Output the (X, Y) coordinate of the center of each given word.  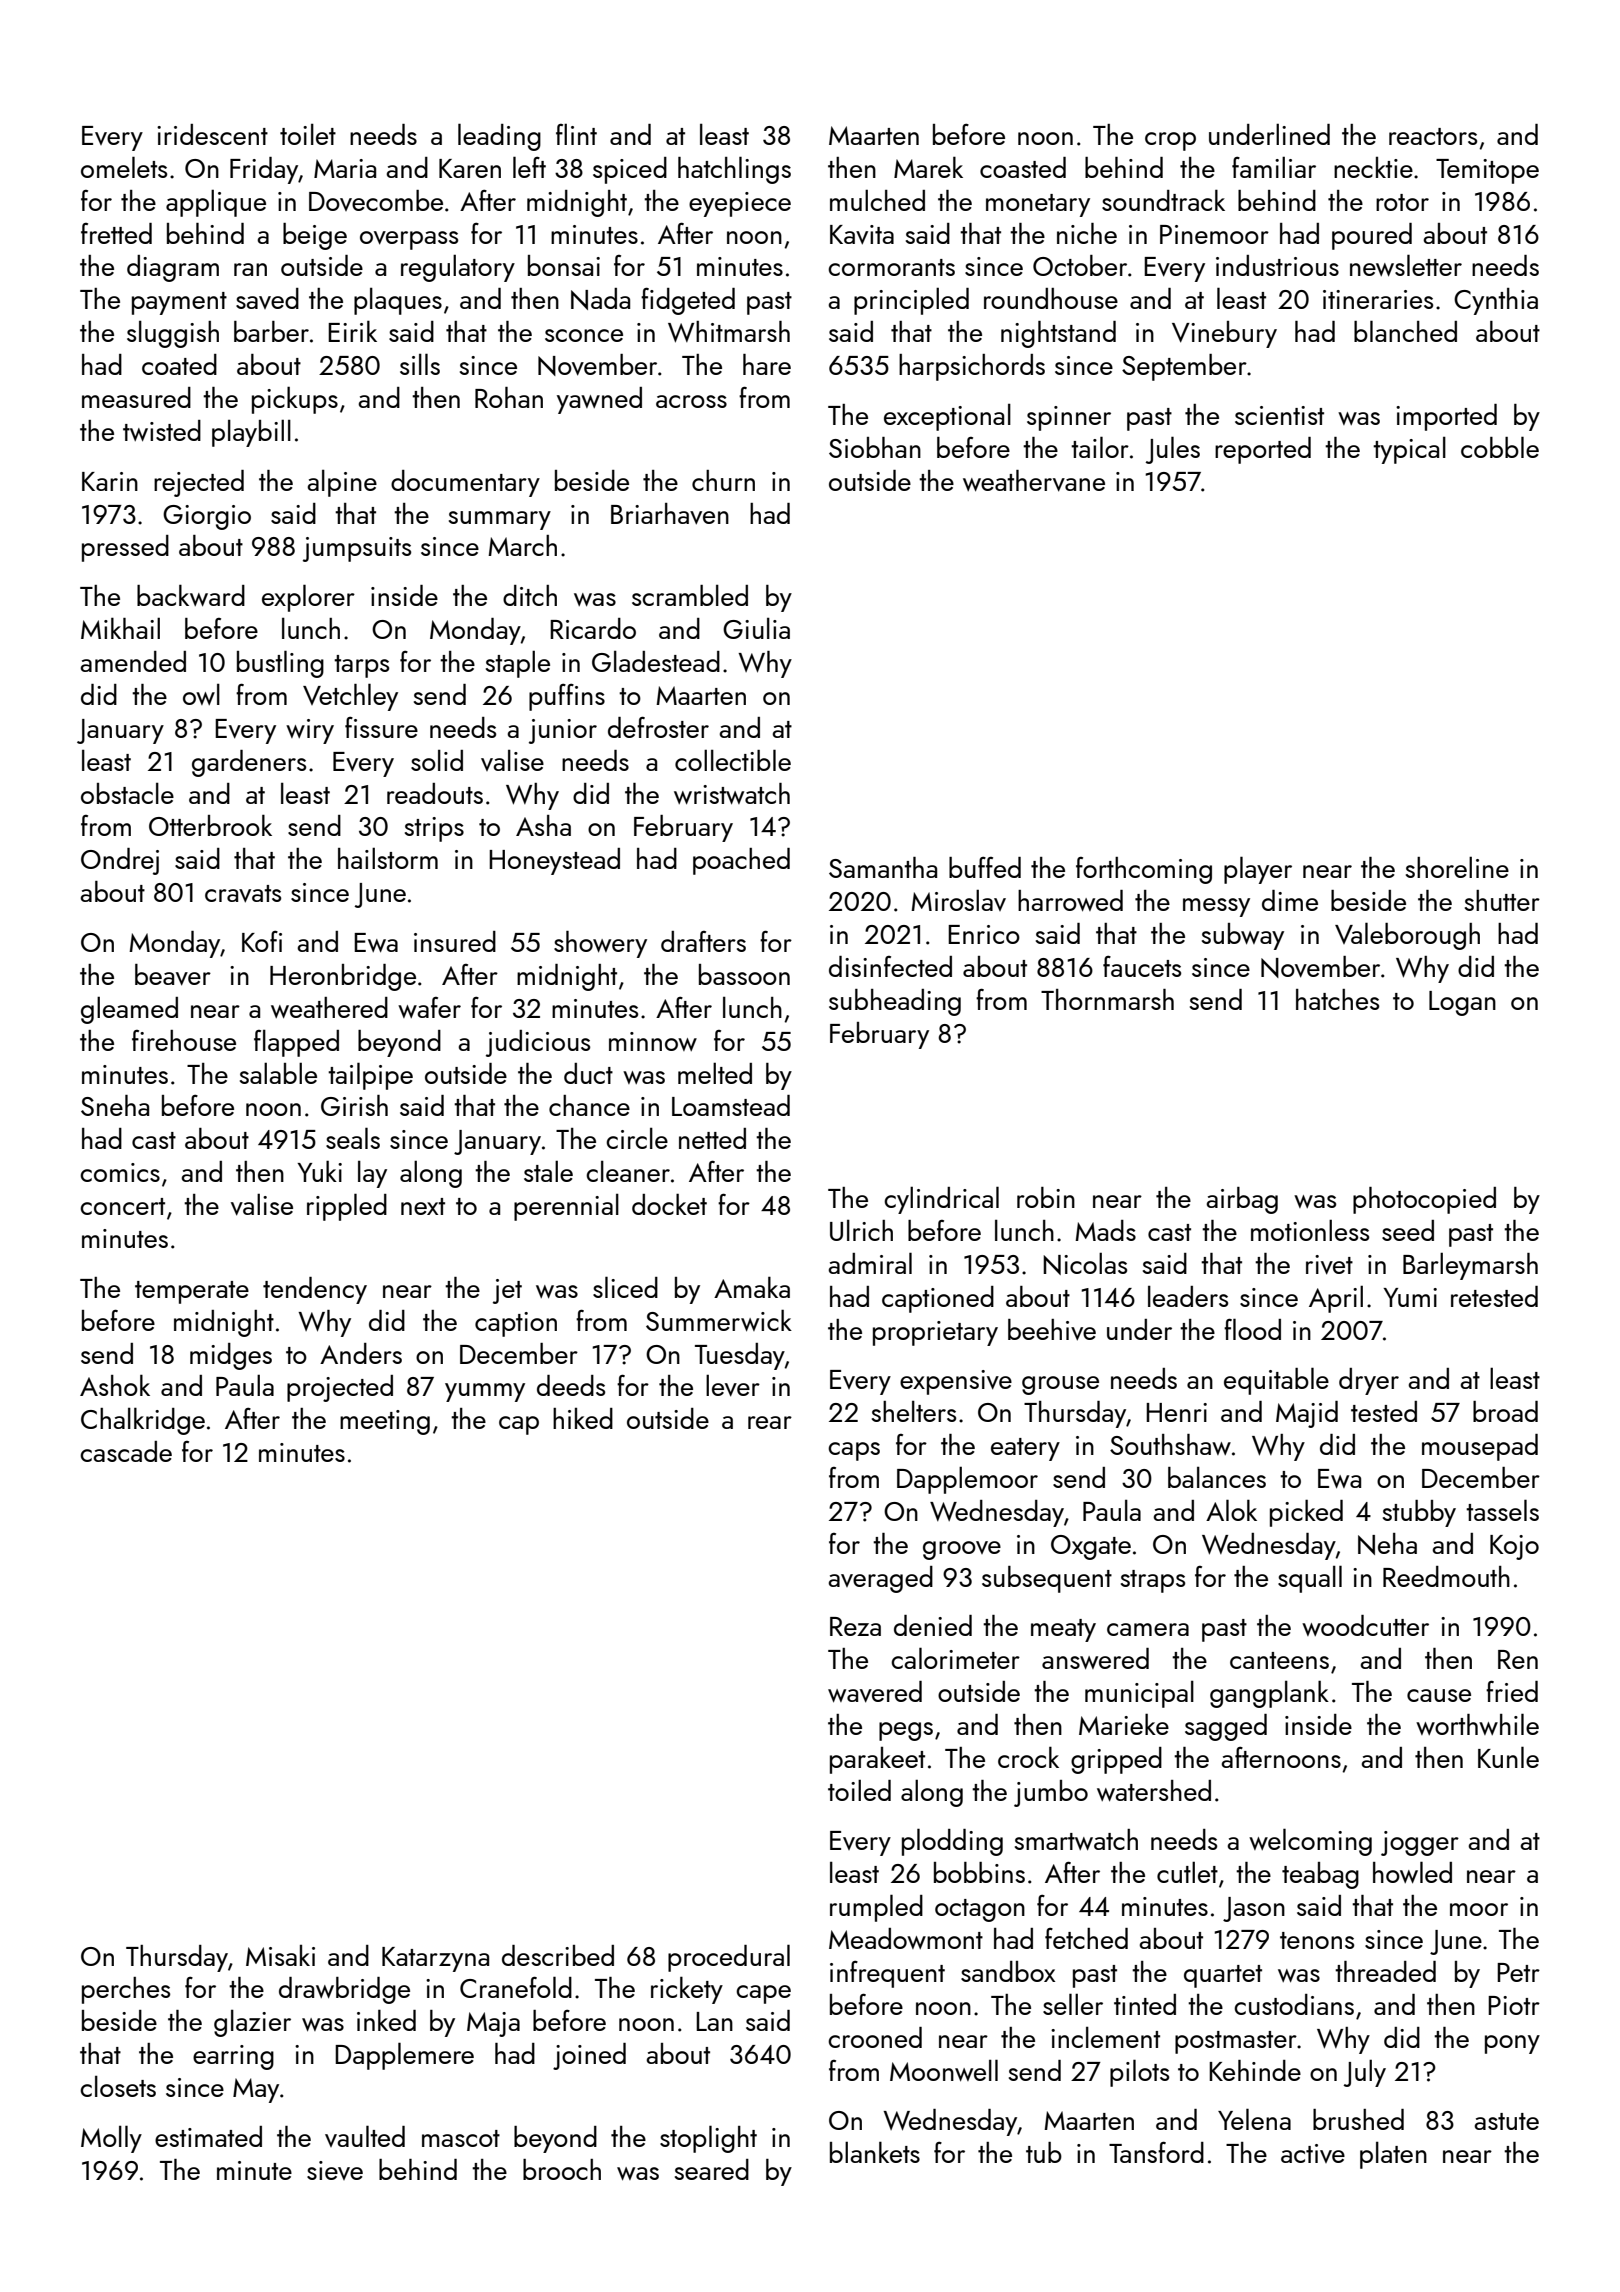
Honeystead (554, 861)
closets (118, 2086)
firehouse (184, 1040)
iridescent (212, 134)
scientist (1279, 415)
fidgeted (688, 301)
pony (1512, 2044)
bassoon (744, 974)
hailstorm (388, 858)
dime (1290, 900)
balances (1217, 1477)
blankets (875, 2152)
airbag (1242, 1200)
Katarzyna (435, 1959)
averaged (880, 1579)
